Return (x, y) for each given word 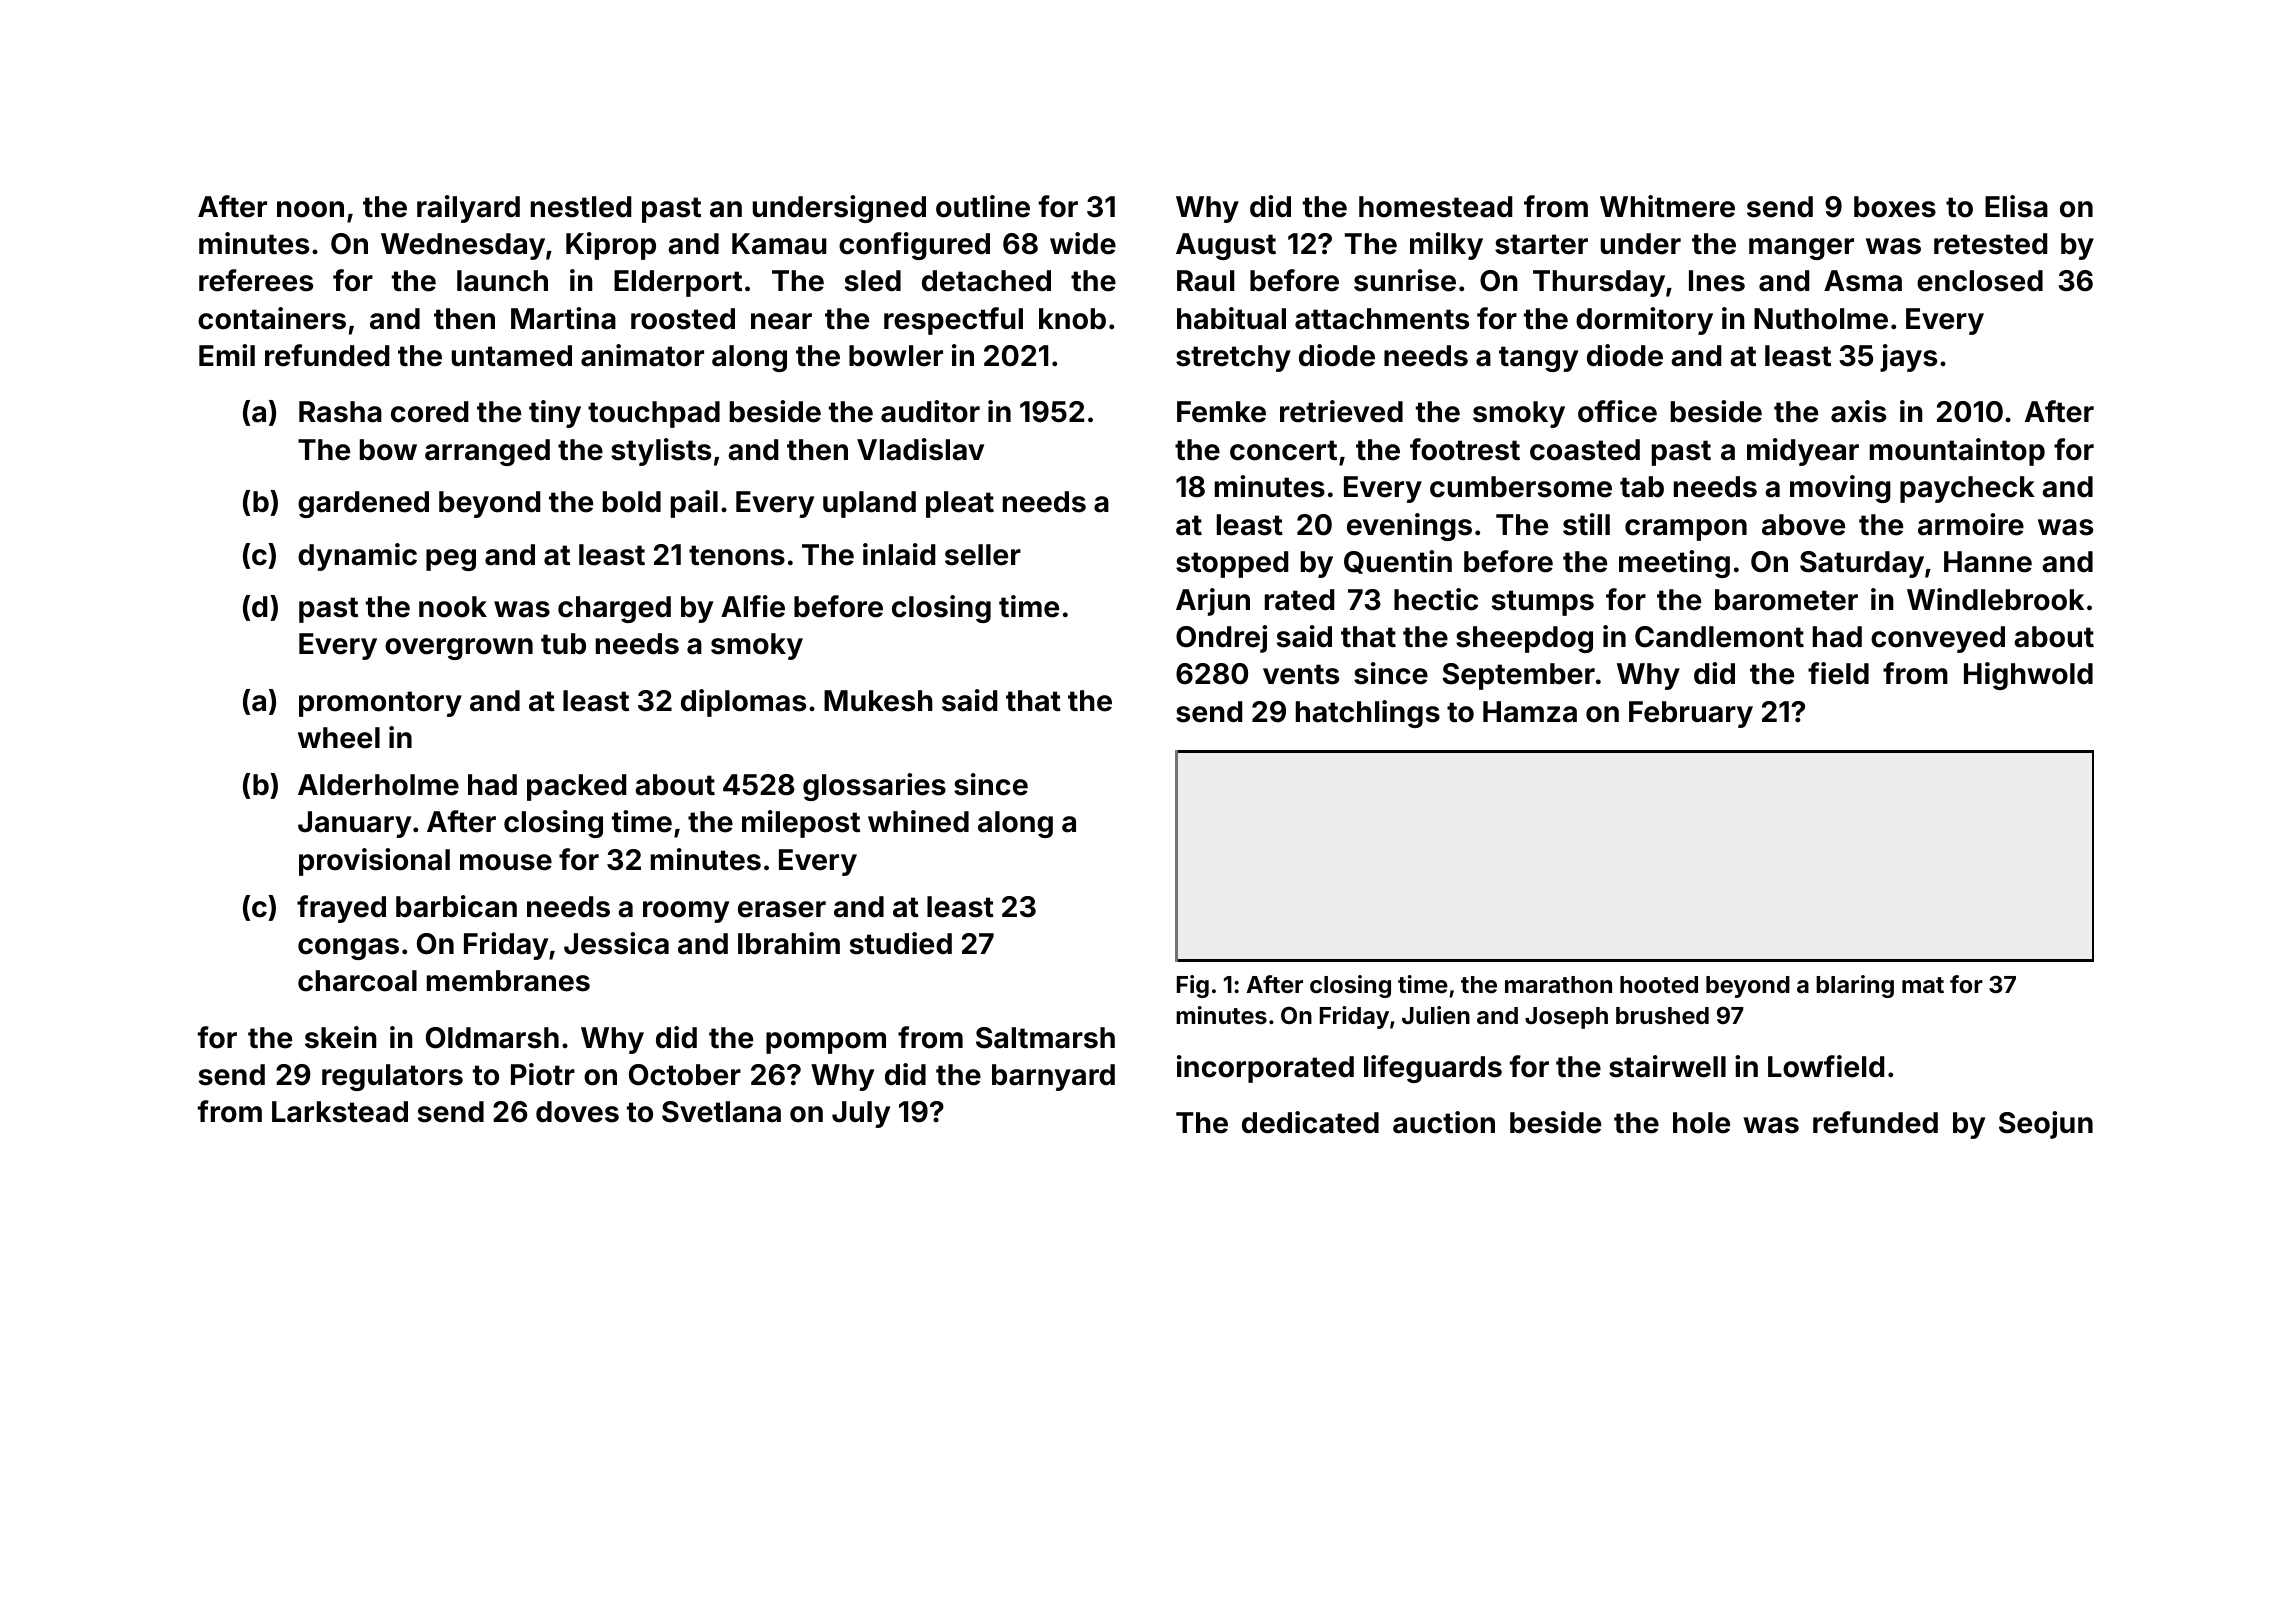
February (1691, 714)
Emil (227, 355)
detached (986, 281)
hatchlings (1368, 714)
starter (1541, 244)
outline (983, 206)
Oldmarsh (492, 1038)
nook (453, 607)
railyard (468, 209)
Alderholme (378, 785)
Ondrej (1221, 639)
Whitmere (1667, 206)
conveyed (1938, 639)
